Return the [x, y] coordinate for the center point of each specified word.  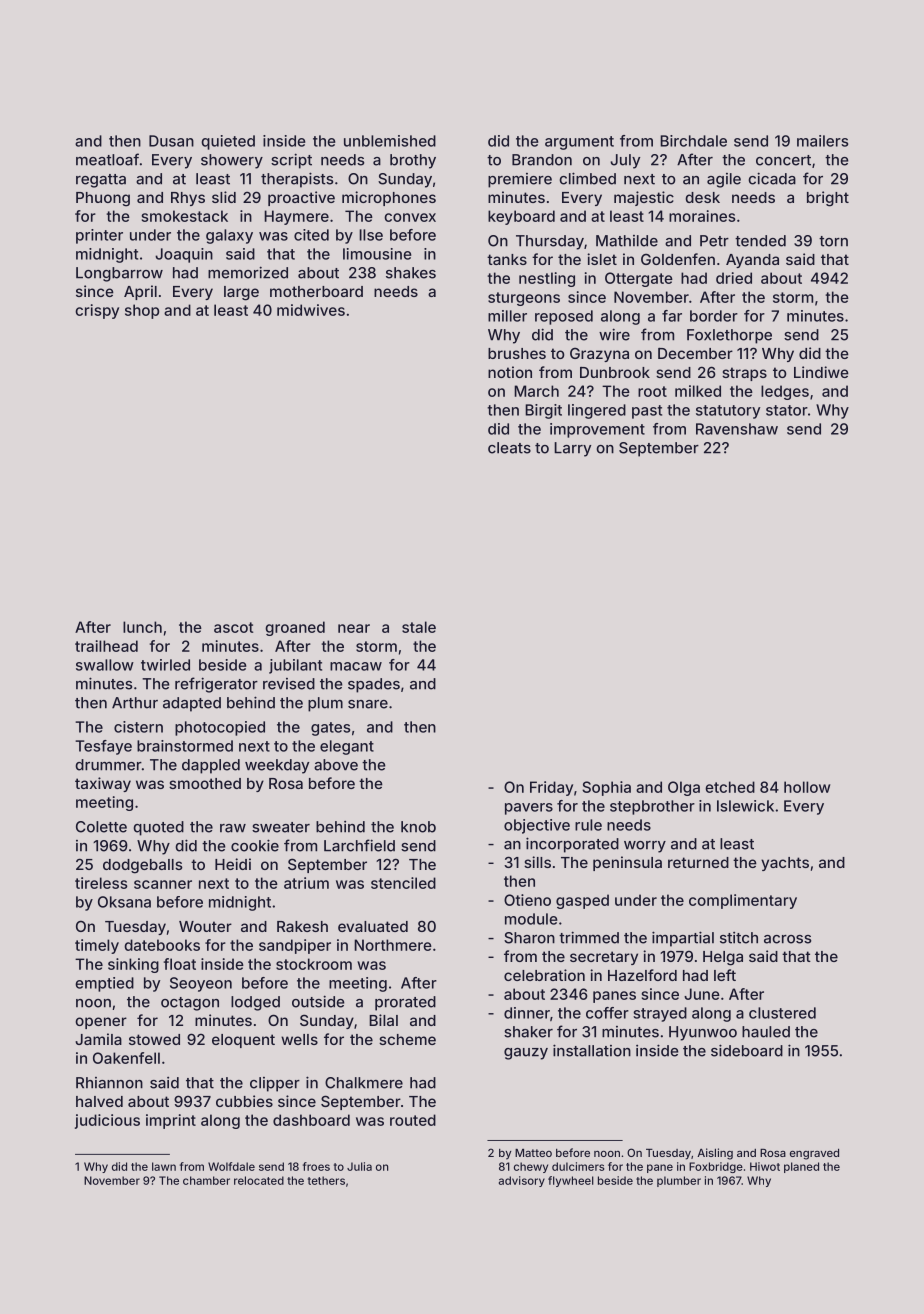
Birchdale [693, 141]
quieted [228, 142]
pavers [529, 809]
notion [510, 372]
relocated [259, 1180]
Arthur [135, 703]
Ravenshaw [737, 429]
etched [730, 787]
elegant [347, 747]
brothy [413, 161]
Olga [684, 788]
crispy [97, 311]
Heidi [233, 864]
